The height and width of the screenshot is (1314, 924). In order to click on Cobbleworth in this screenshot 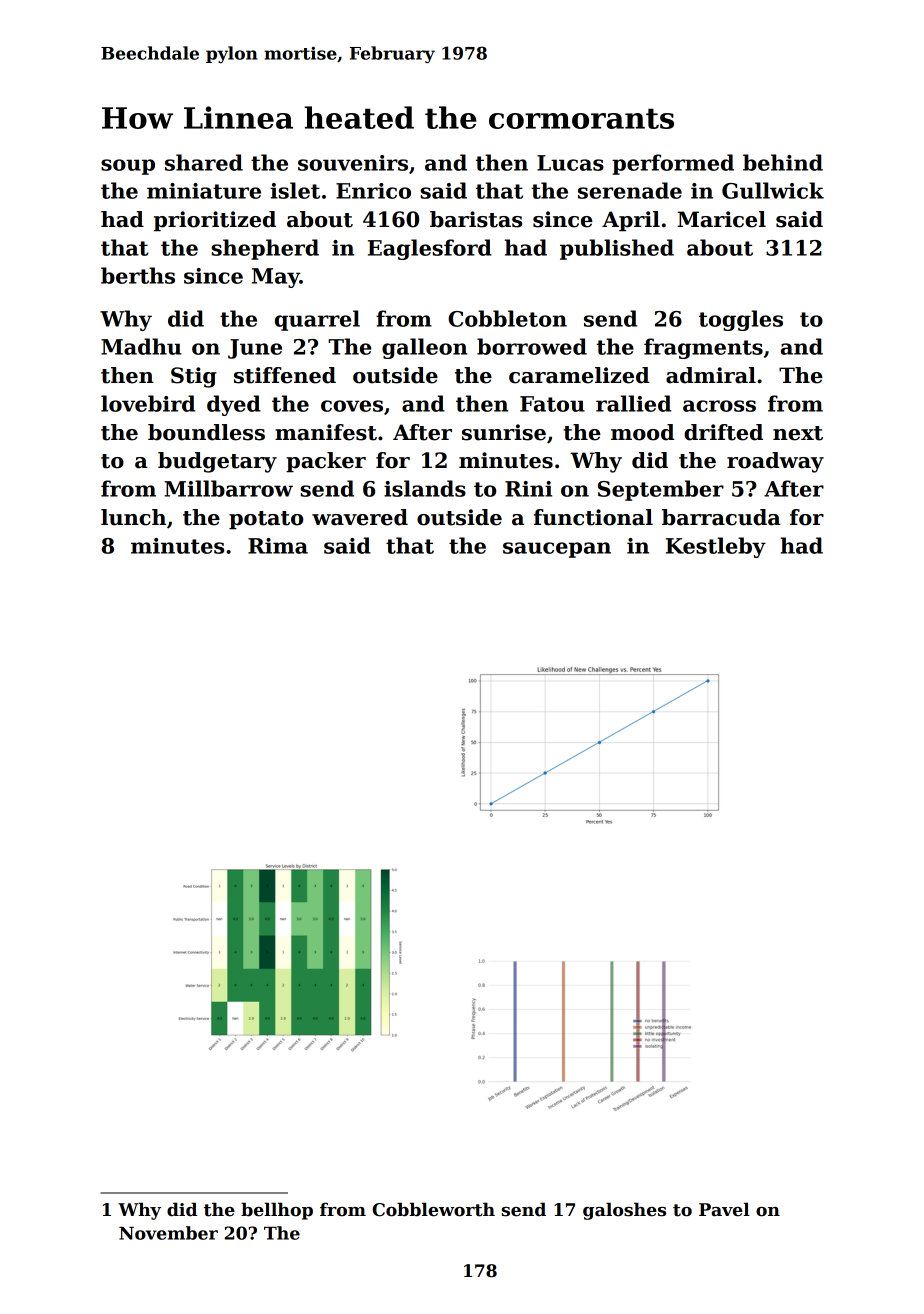, I will do `click(433, 1209)`.
